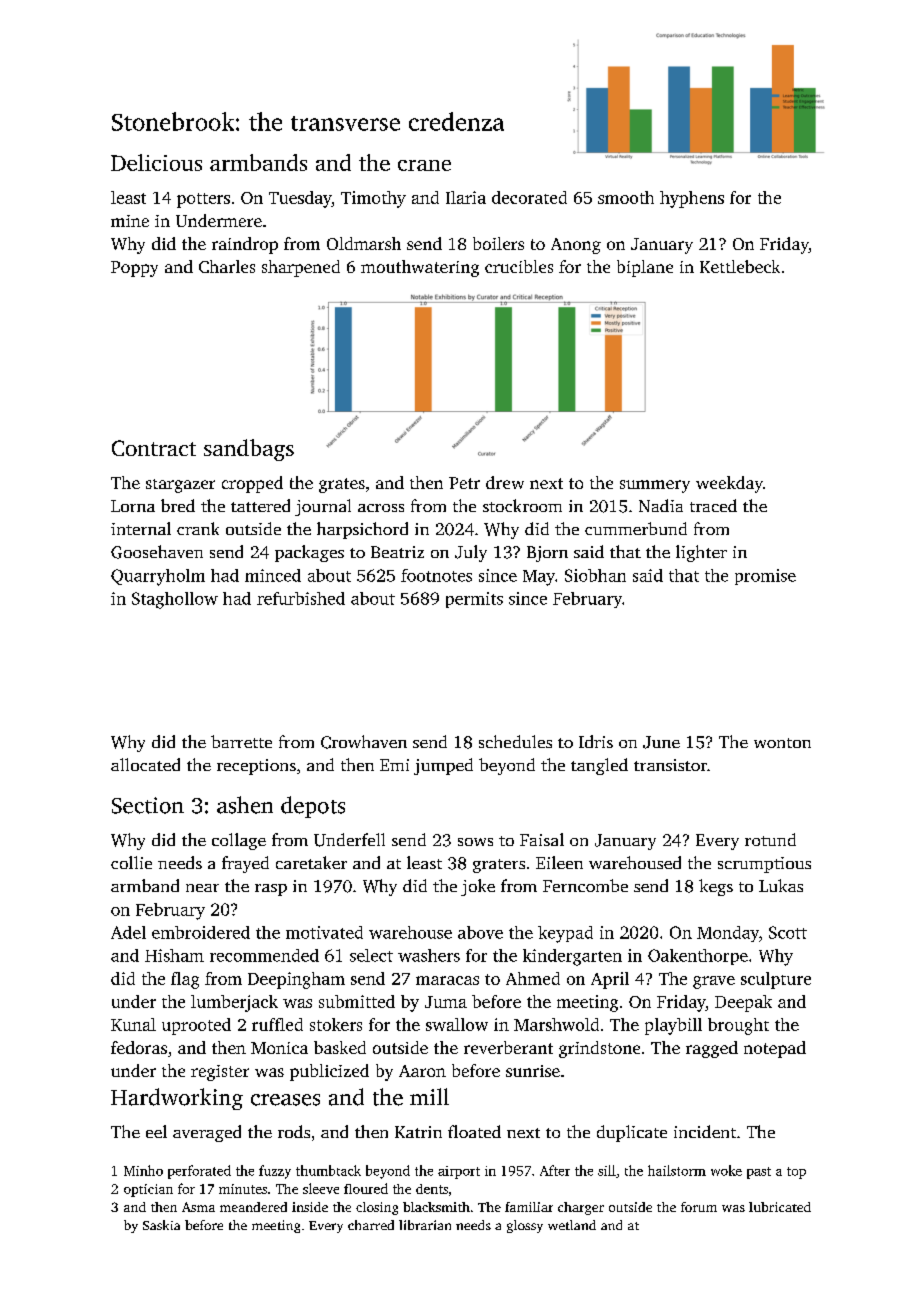  I want to click on Crowhaven, so click(364, 742).
